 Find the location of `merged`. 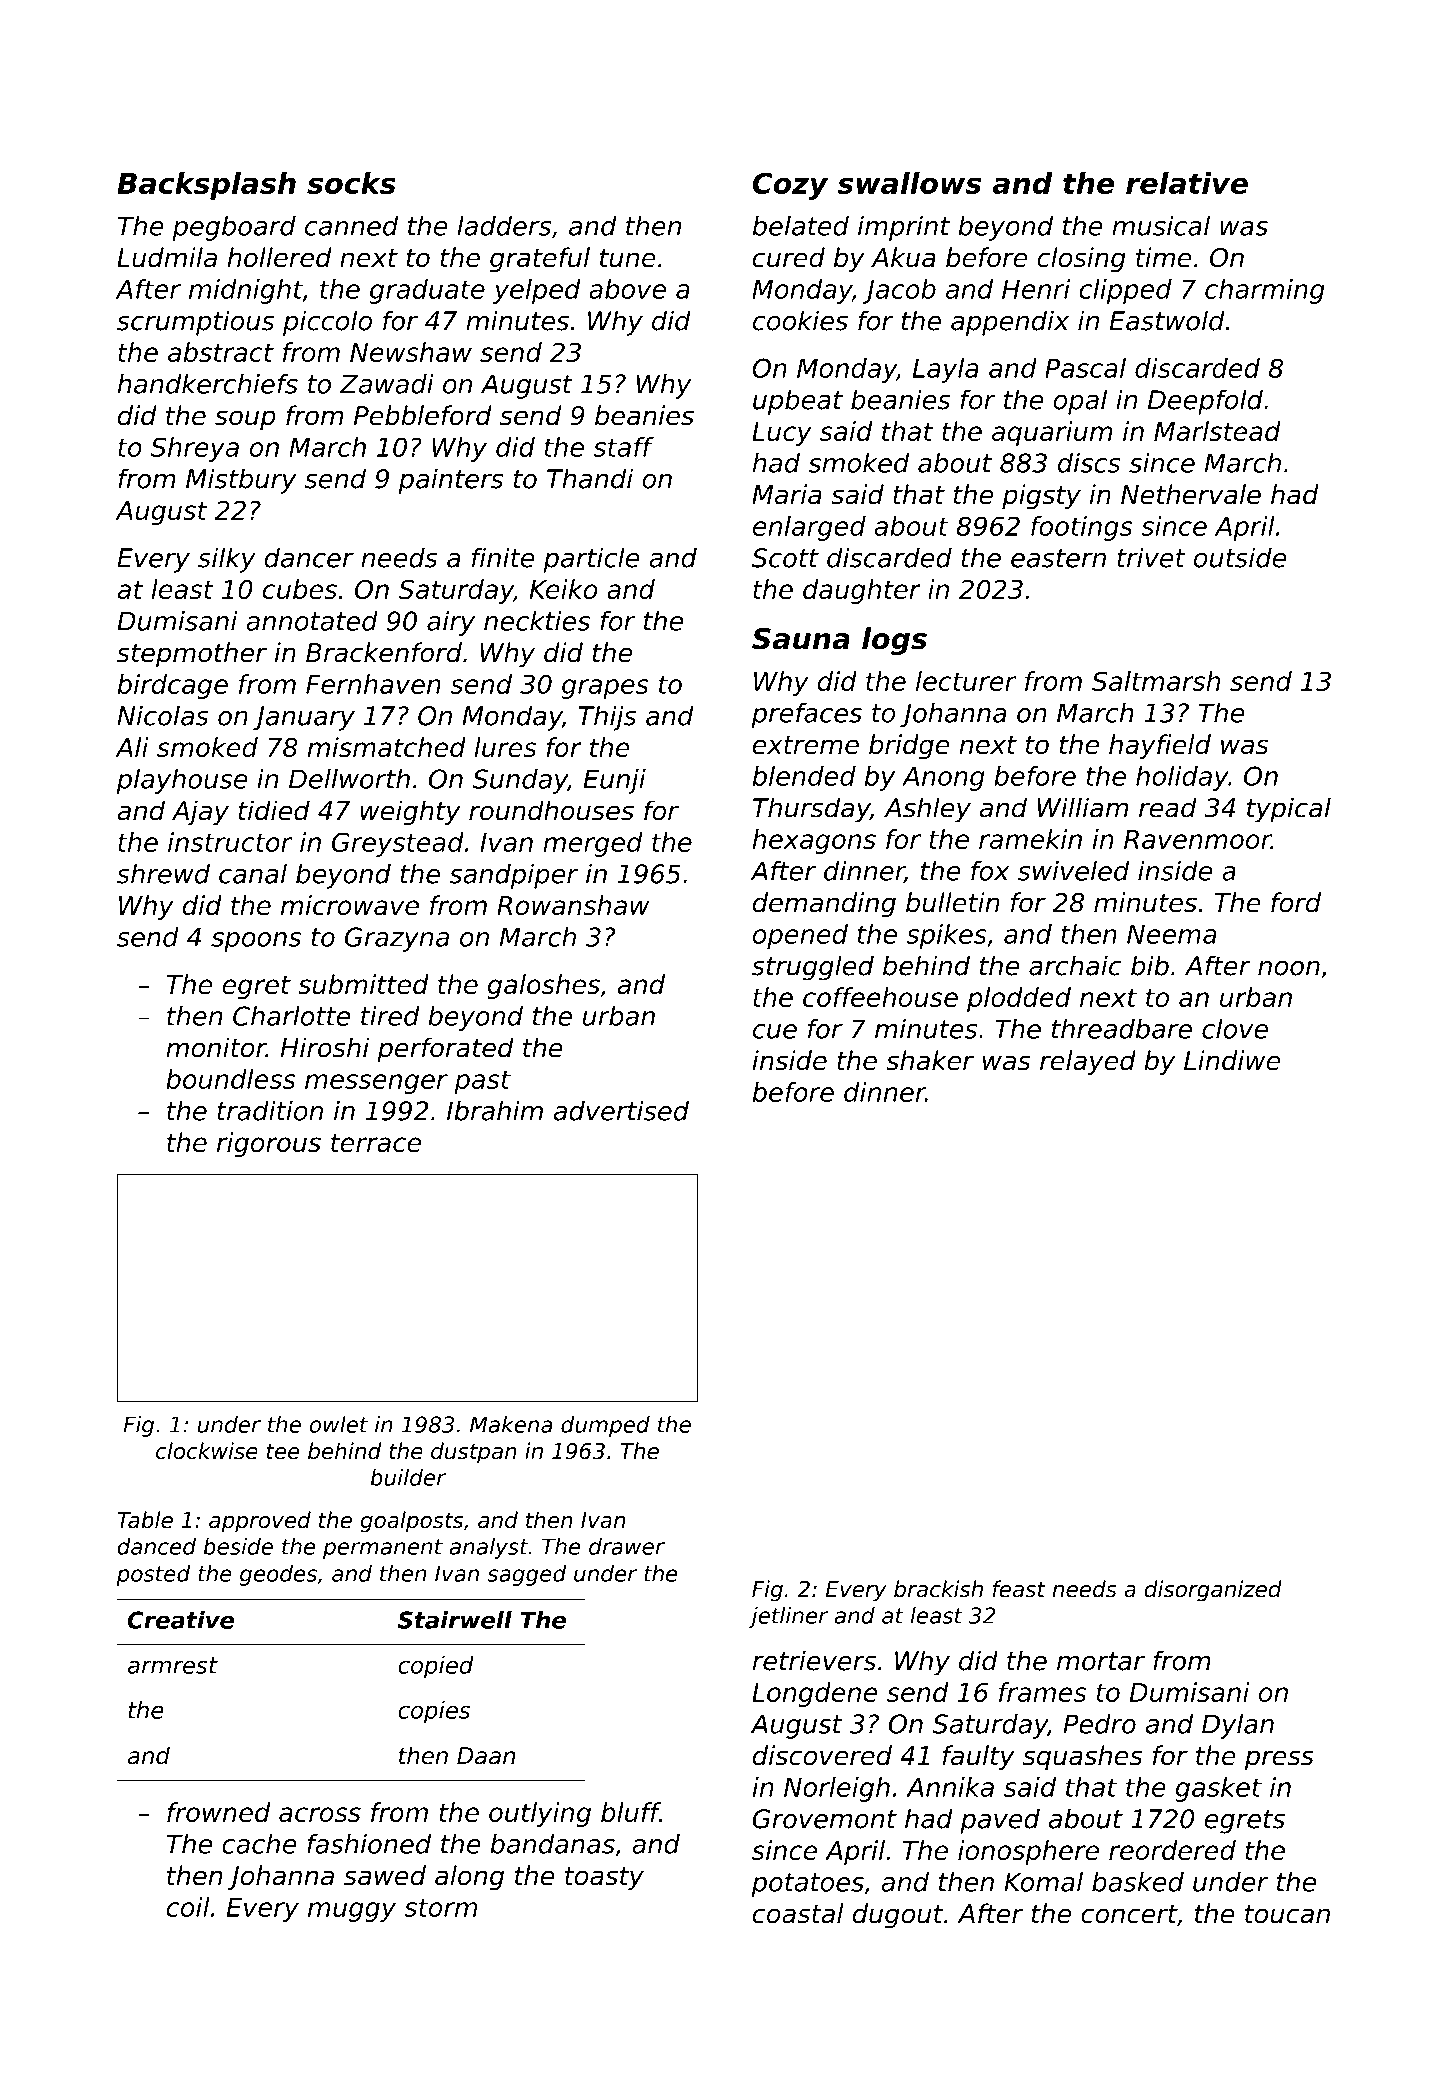

merged is located at coordinates (593, 844).
